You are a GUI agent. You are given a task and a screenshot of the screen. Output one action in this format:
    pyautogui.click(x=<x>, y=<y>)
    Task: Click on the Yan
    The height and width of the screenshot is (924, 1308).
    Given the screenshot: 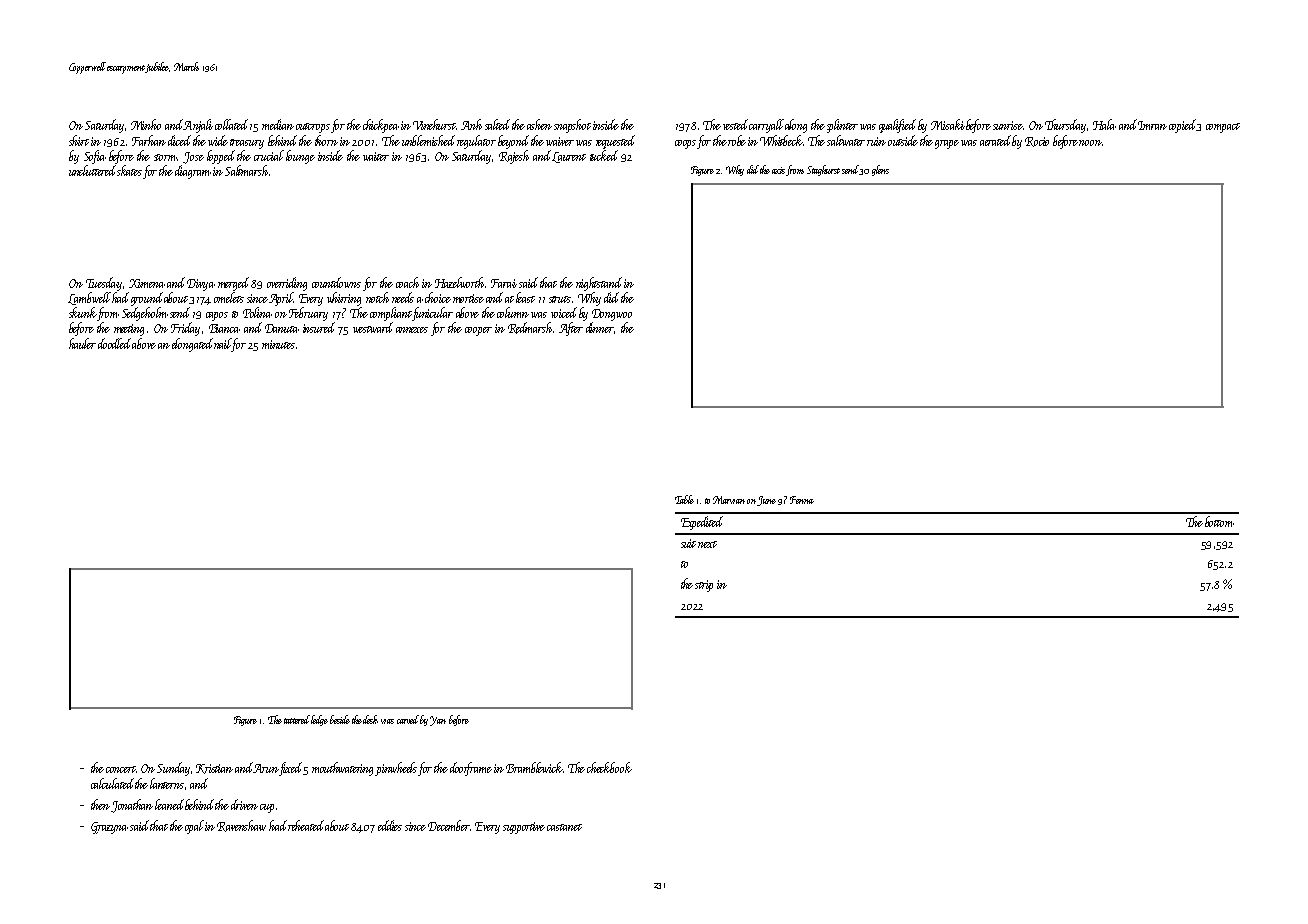 What is the action you would take?
    pyautogui.click(x=438, y=721)
